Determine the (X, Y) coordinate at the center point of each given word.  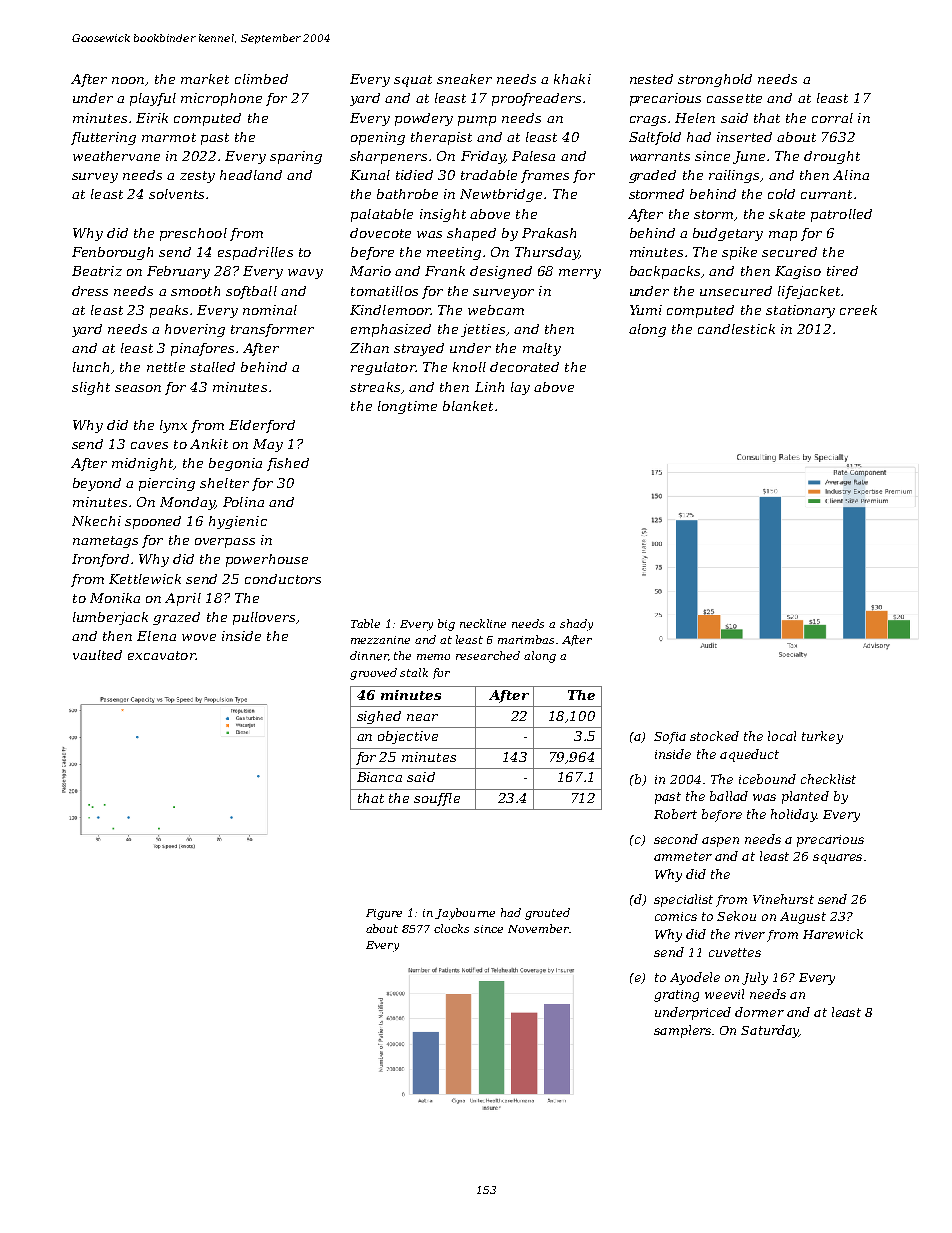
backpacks (665, 272)
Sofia (670, 738)
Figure (384, 914)
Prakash (549, 233)
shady (576, 625)
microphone (221, 99)
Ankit (209, 444)
